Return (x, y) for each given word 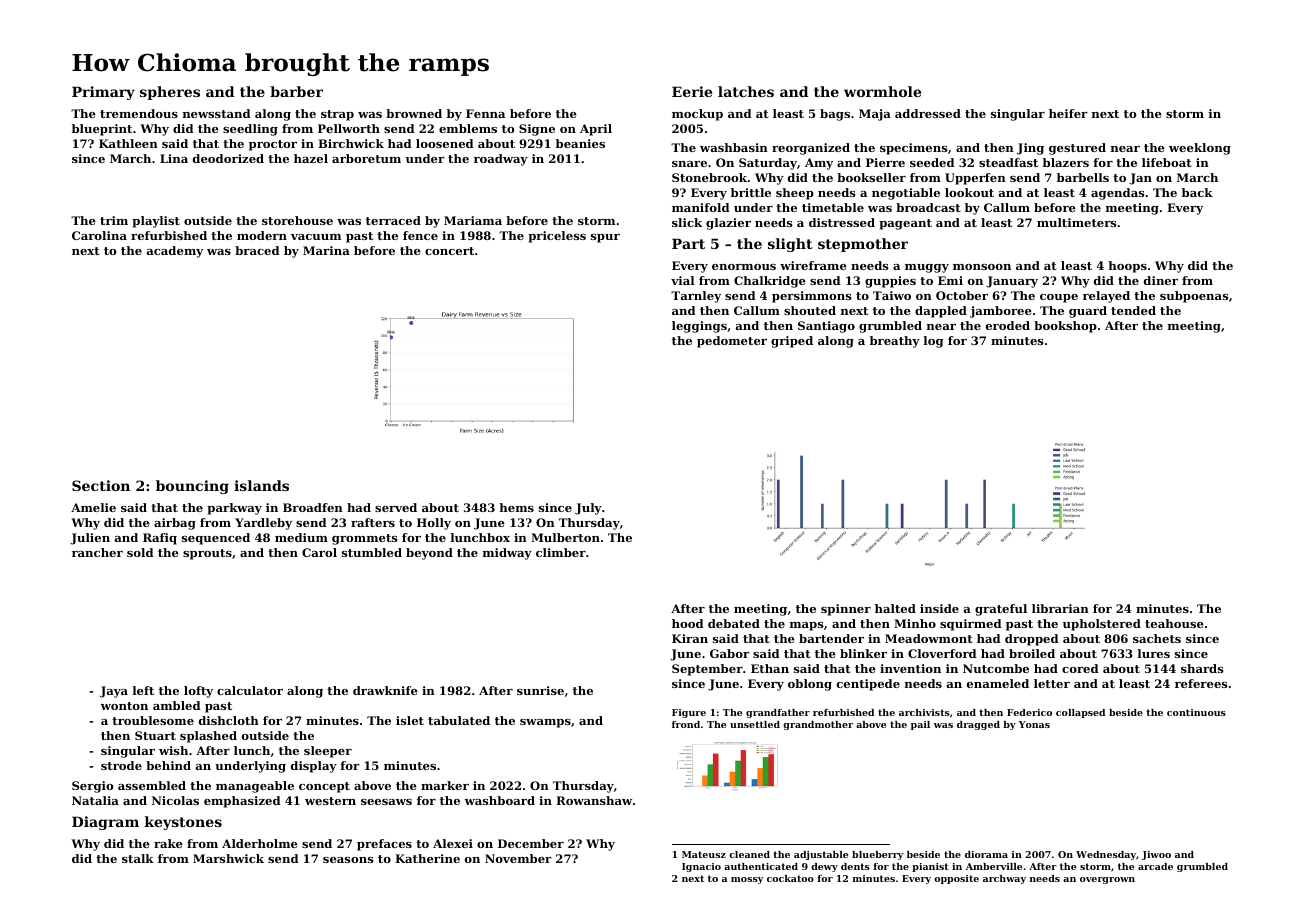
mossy (747, 880)
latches (746, 91)
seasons (348, 860)
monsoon (982, 267)
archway (1004, 879)
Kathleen (128, 143)
